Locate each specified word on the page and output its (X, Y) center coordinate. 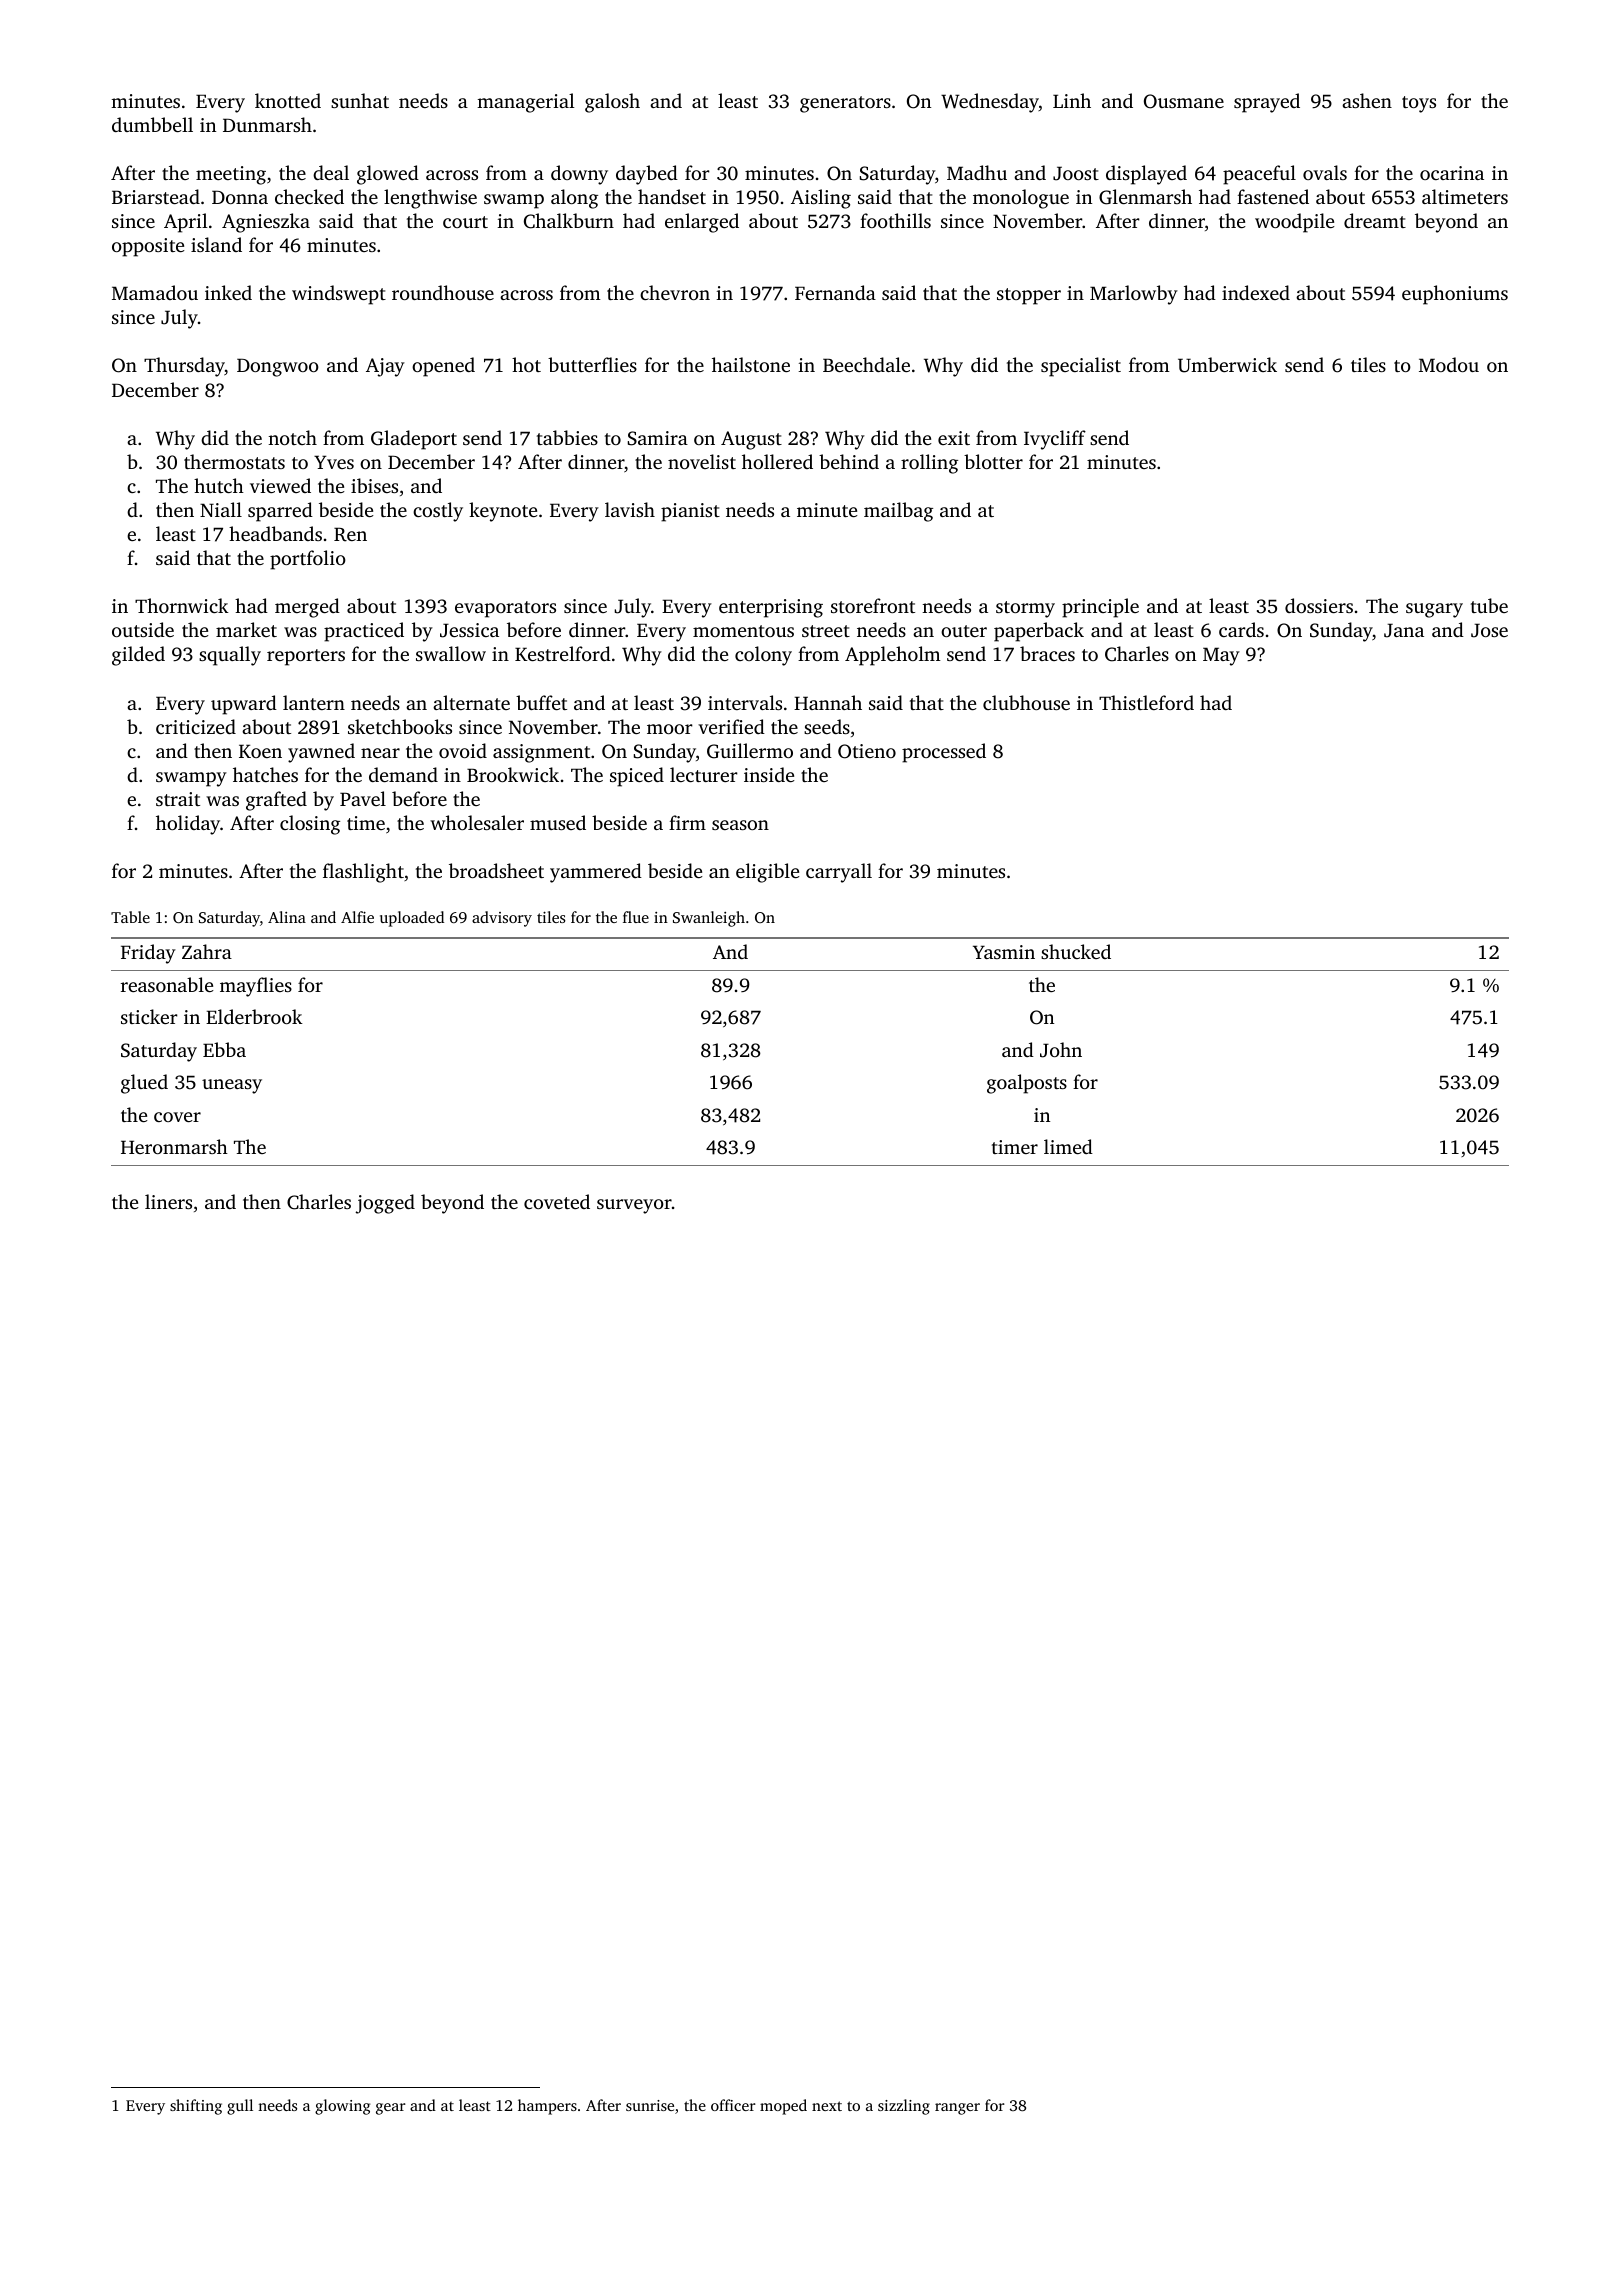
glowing (342, 2107)
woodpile (1295, 223)
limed (1068, 1146)
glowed (388, 175)
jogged (385, 1204)
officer (733, 2105)
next (827, 2106)
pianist (690, 512)
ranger (957, 2109)
